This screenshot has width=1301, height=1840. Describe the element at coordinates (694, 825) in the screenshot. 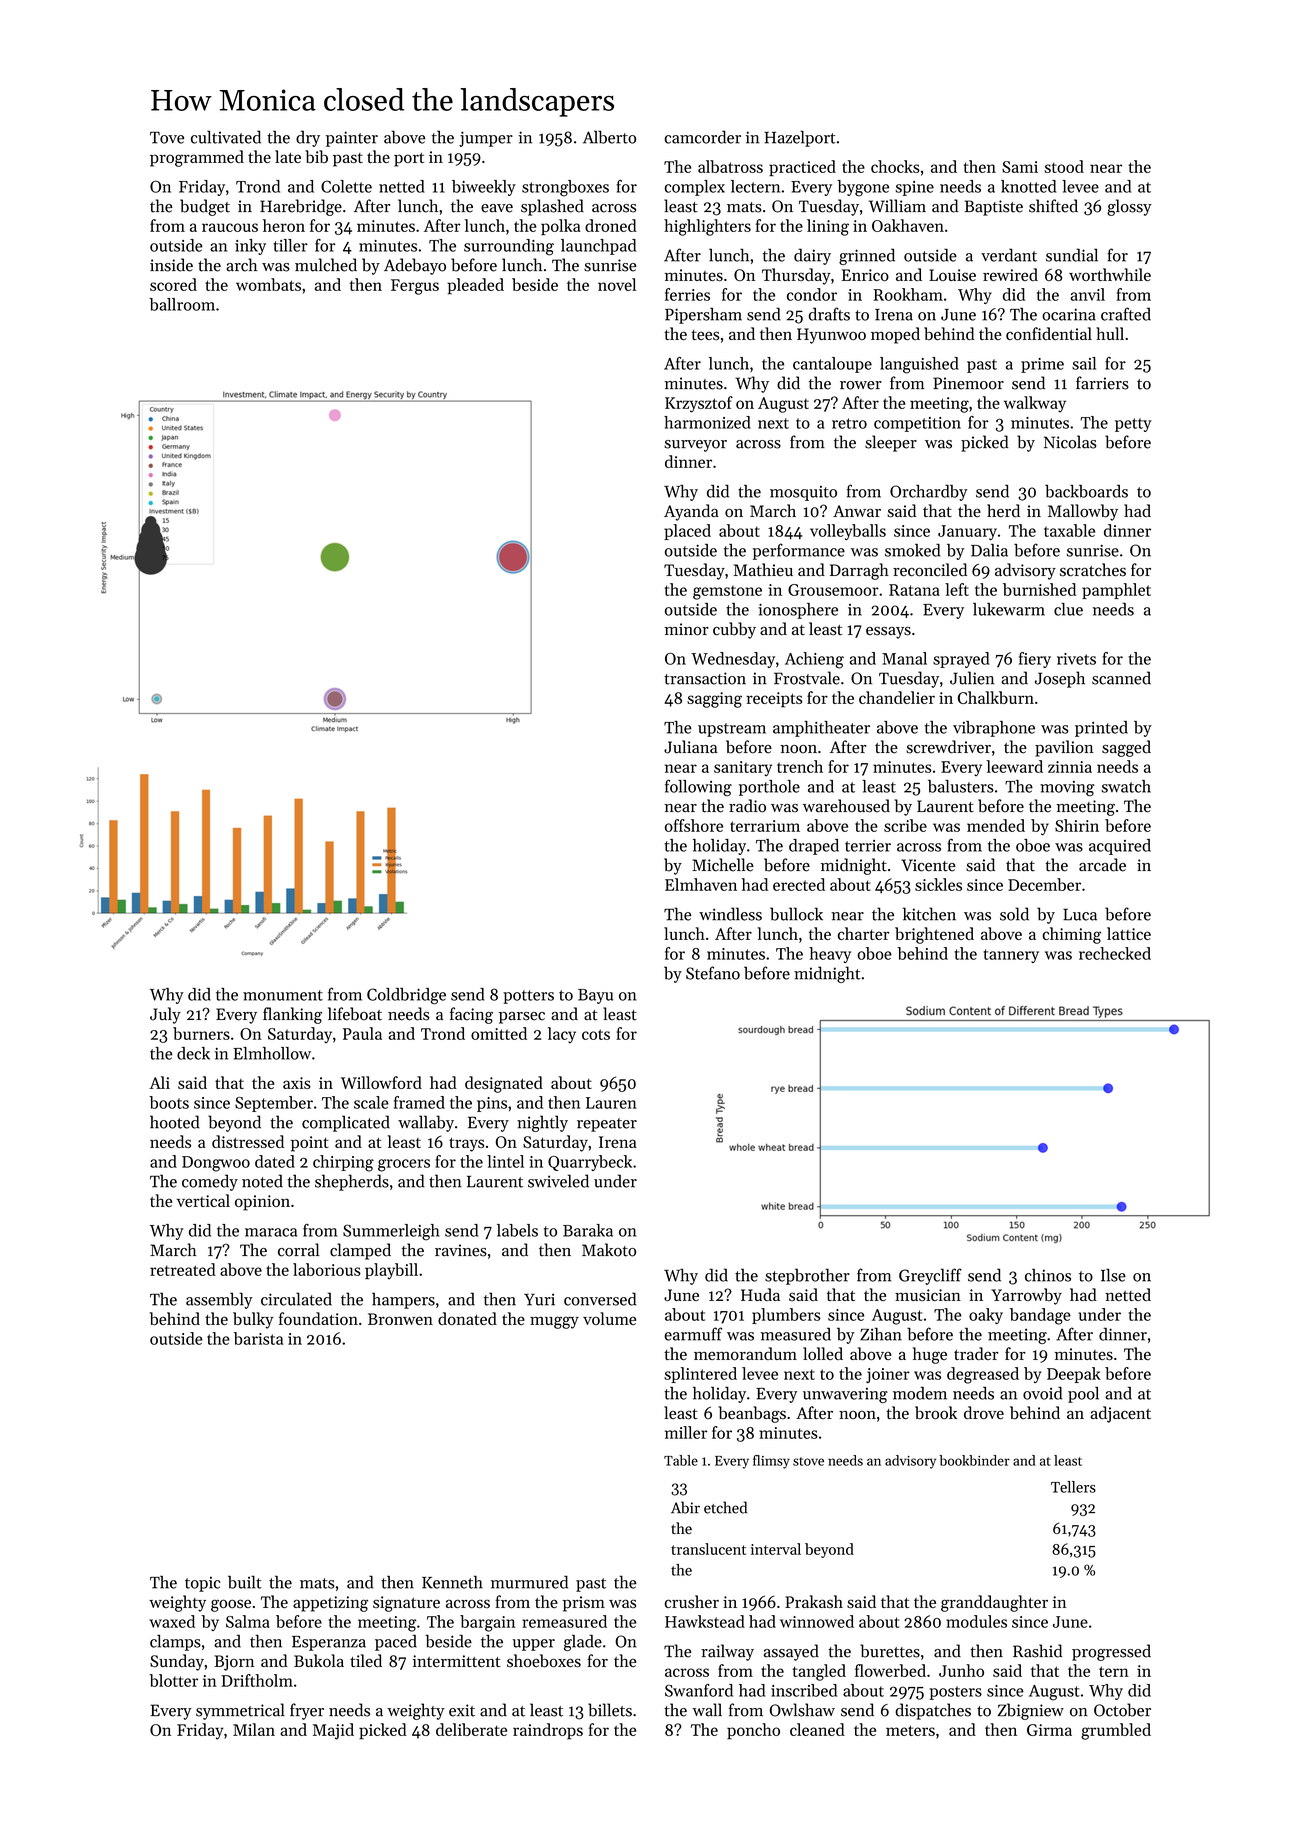

I see `offshore` at that location.
